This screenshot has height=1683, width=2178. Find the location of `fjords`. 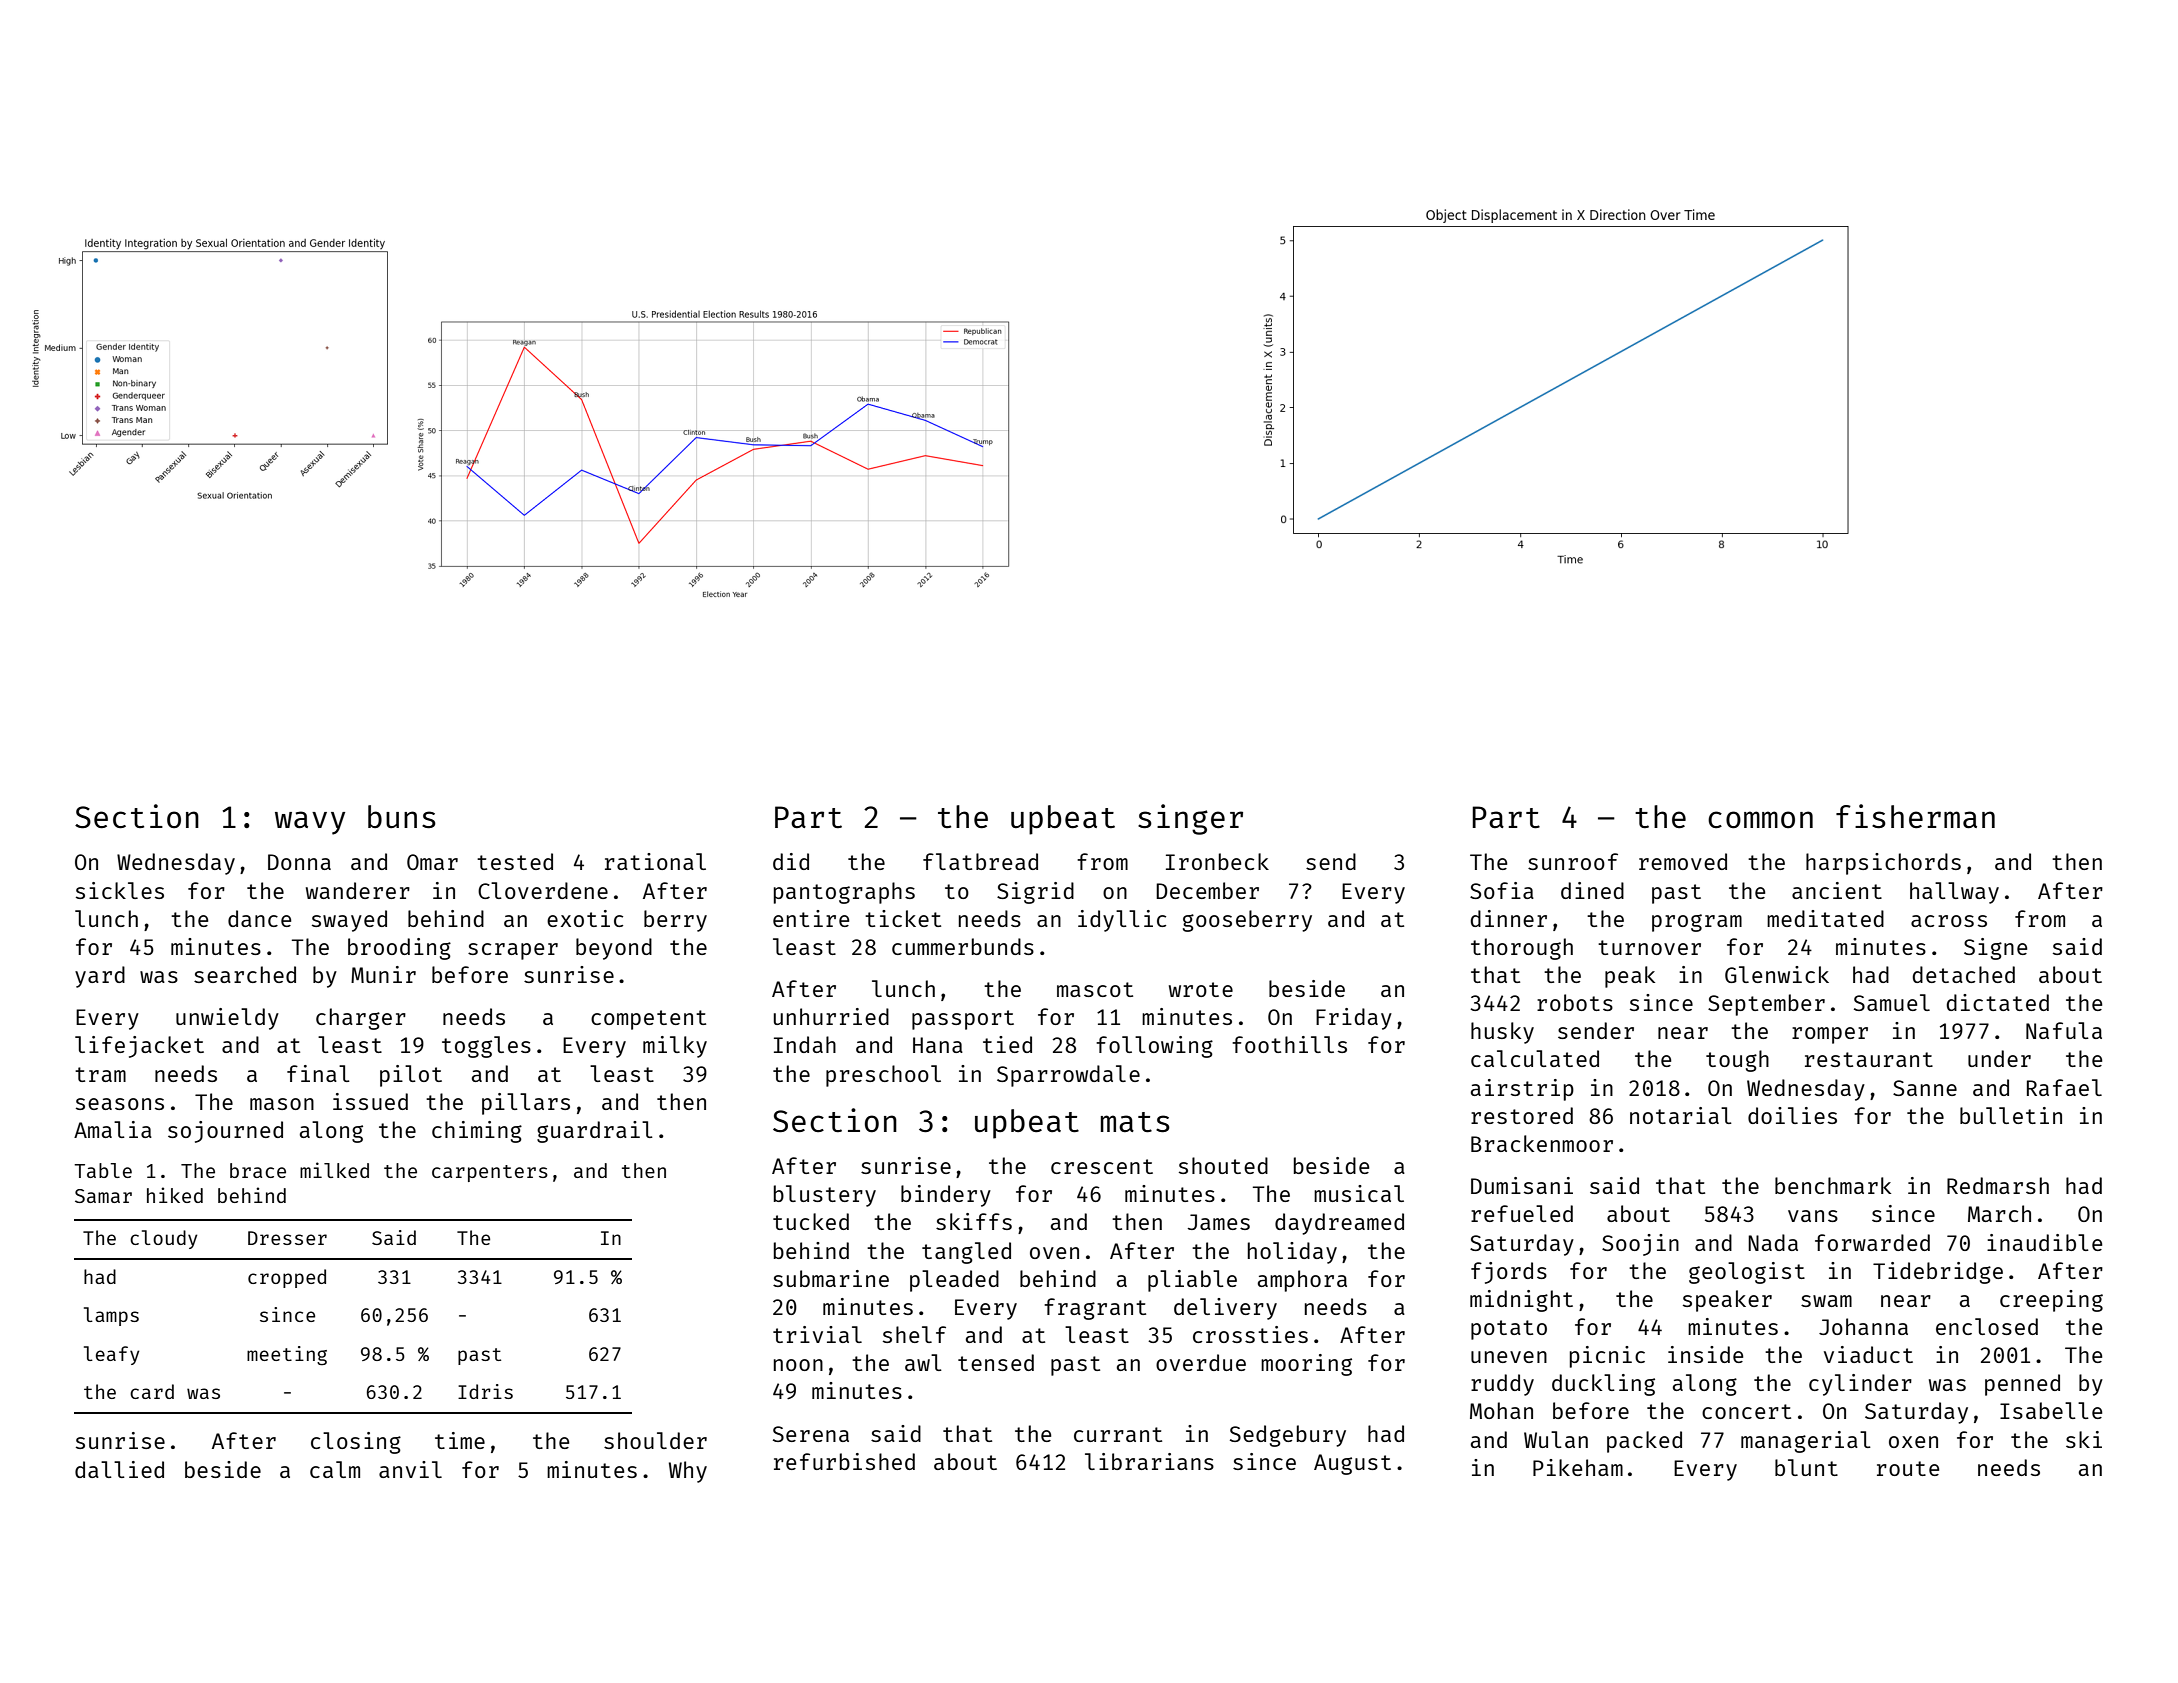

fjords is located at coordinates (1509, 1273).
